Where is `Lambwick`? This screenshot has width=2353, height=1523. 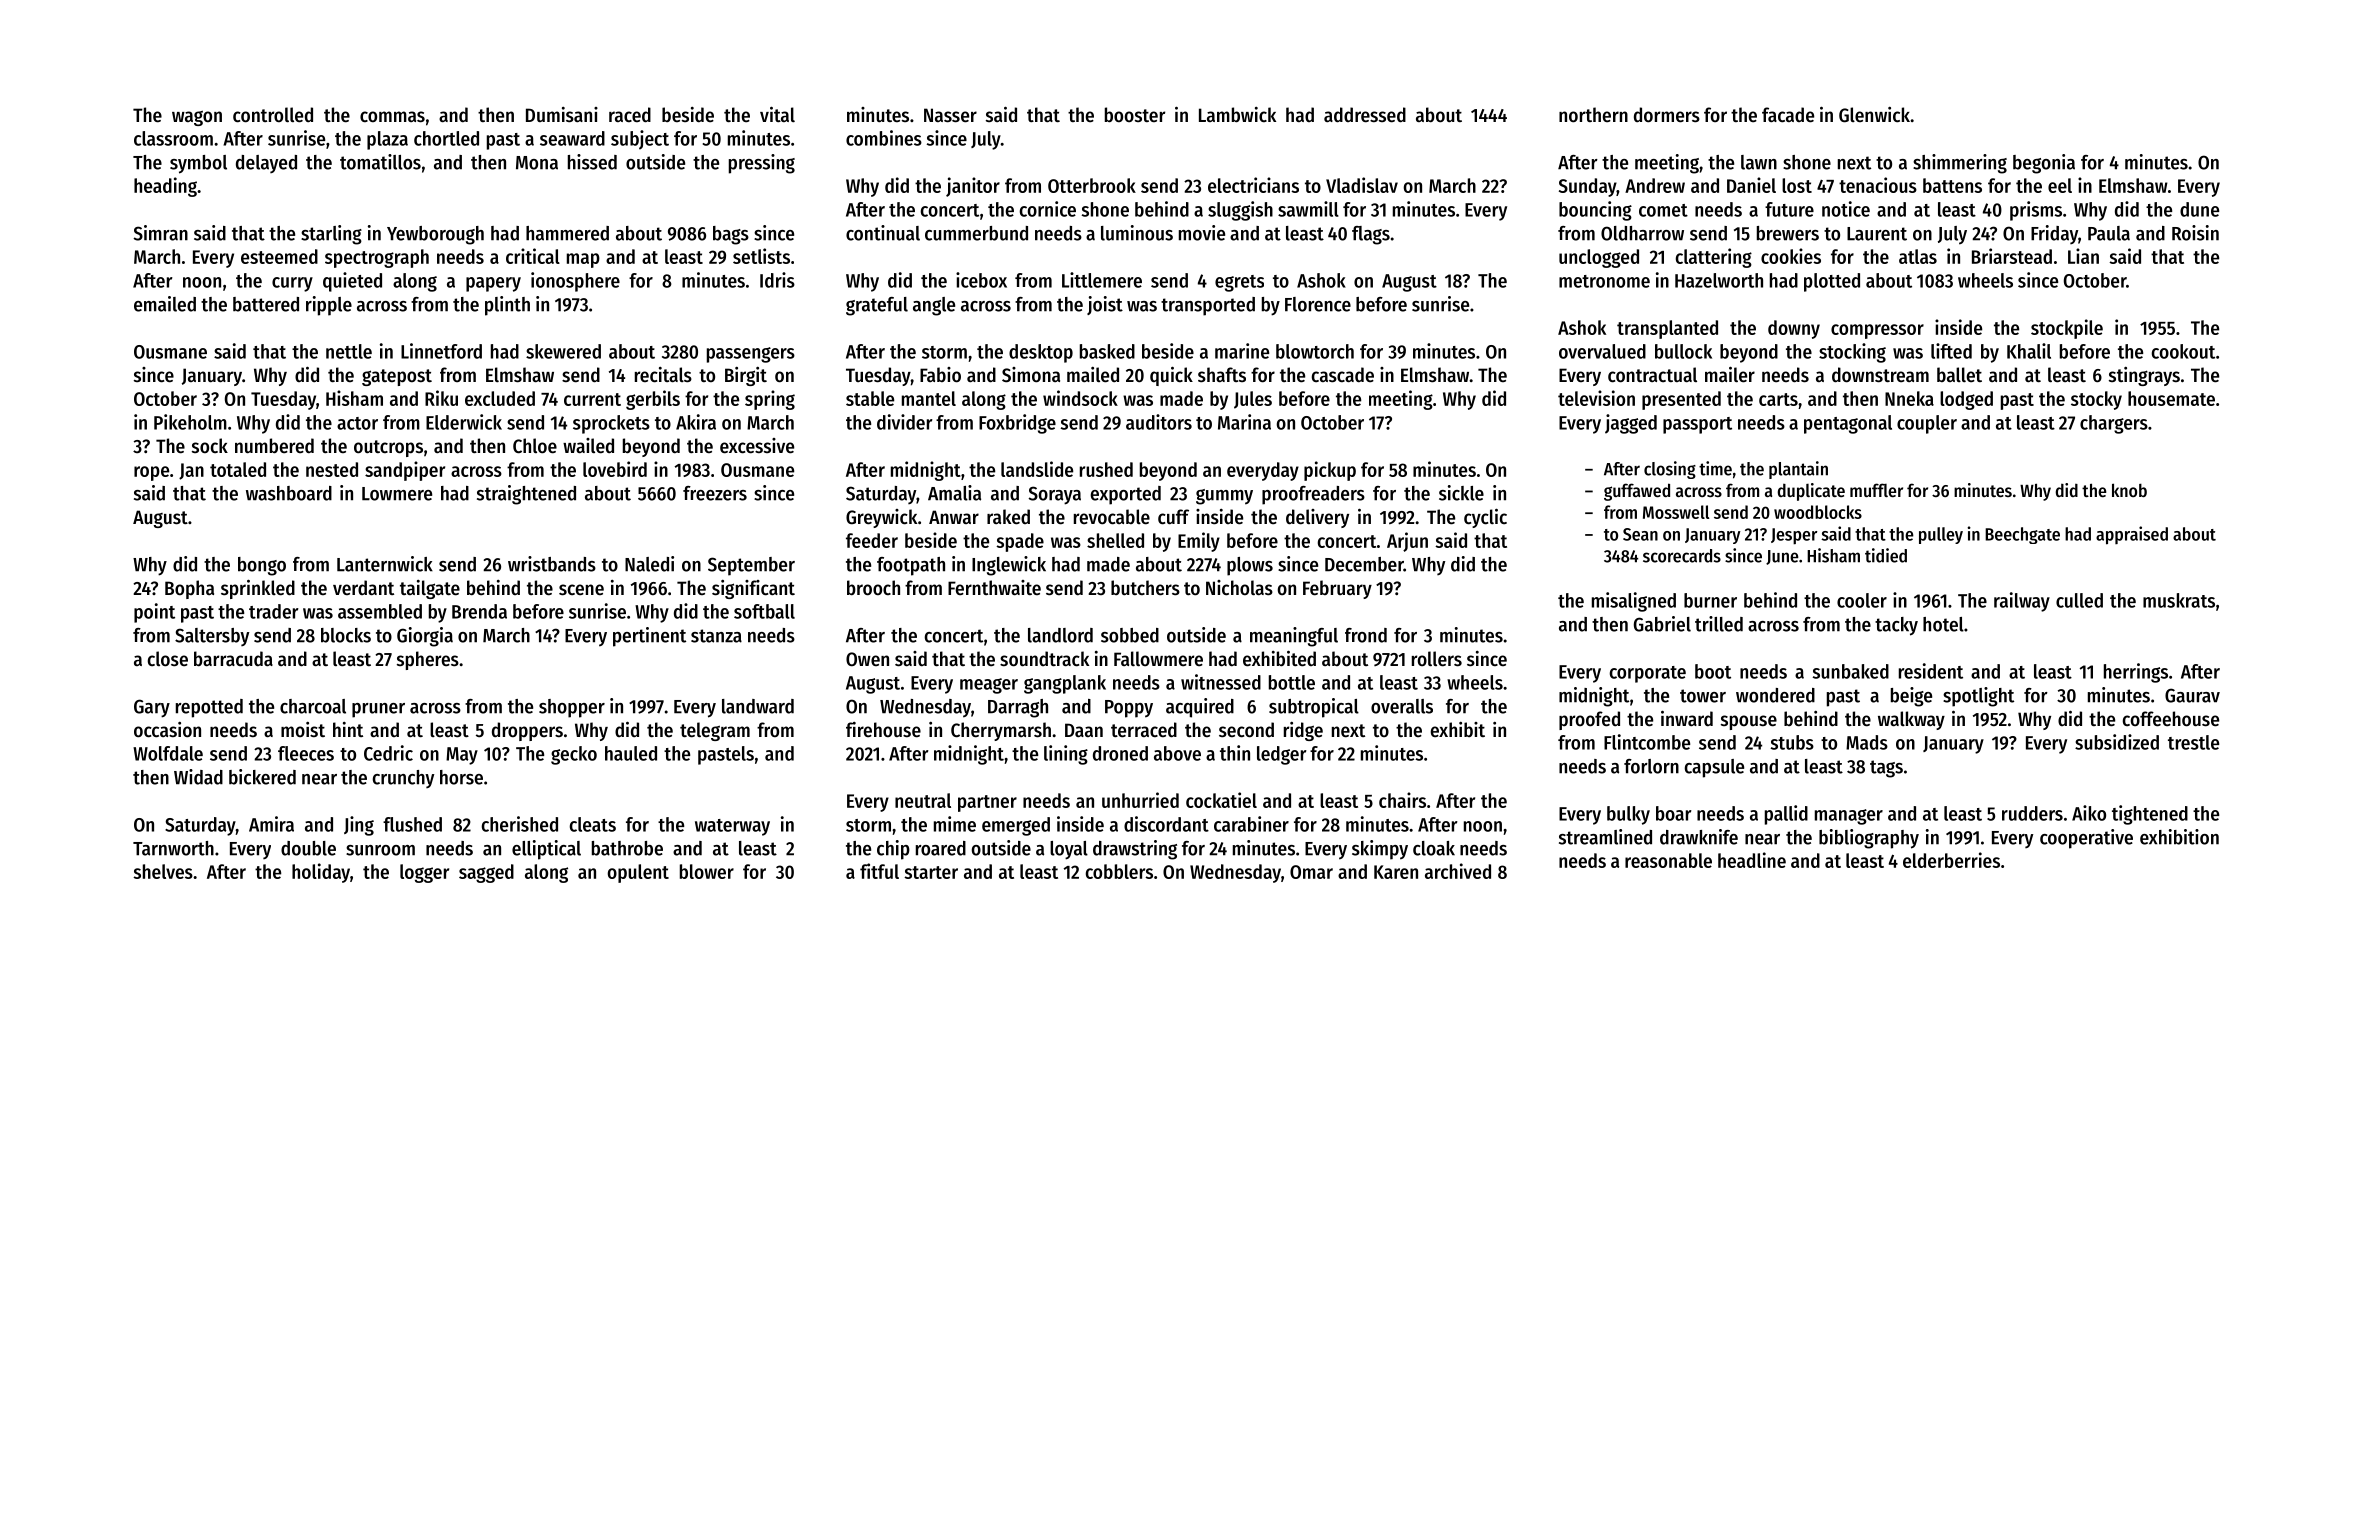
Lambwick is located at coordinates (1237, 114).
